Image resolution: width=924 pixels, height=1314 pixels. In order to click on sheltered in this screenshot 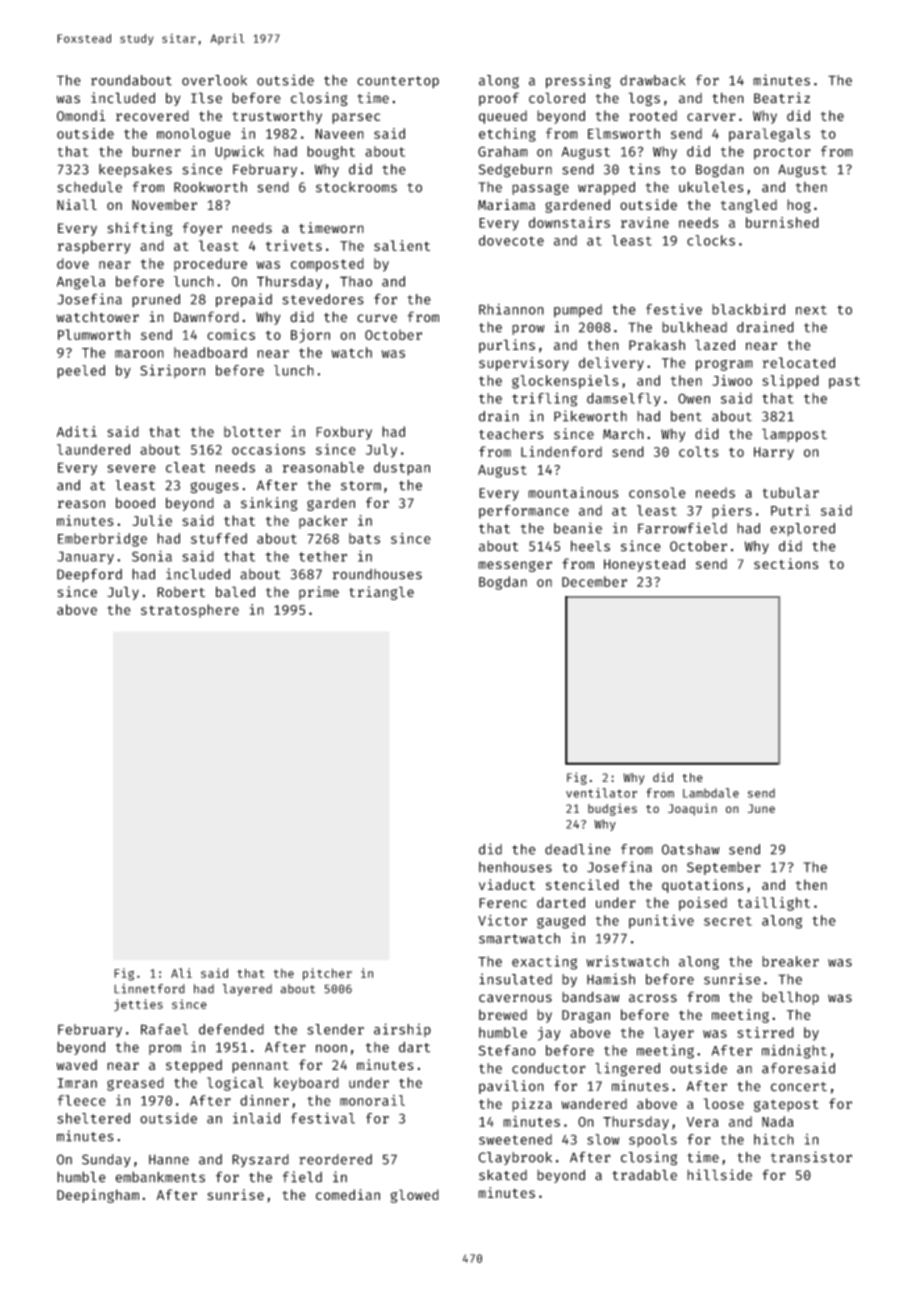, I will do `click(93, 1118)`.
